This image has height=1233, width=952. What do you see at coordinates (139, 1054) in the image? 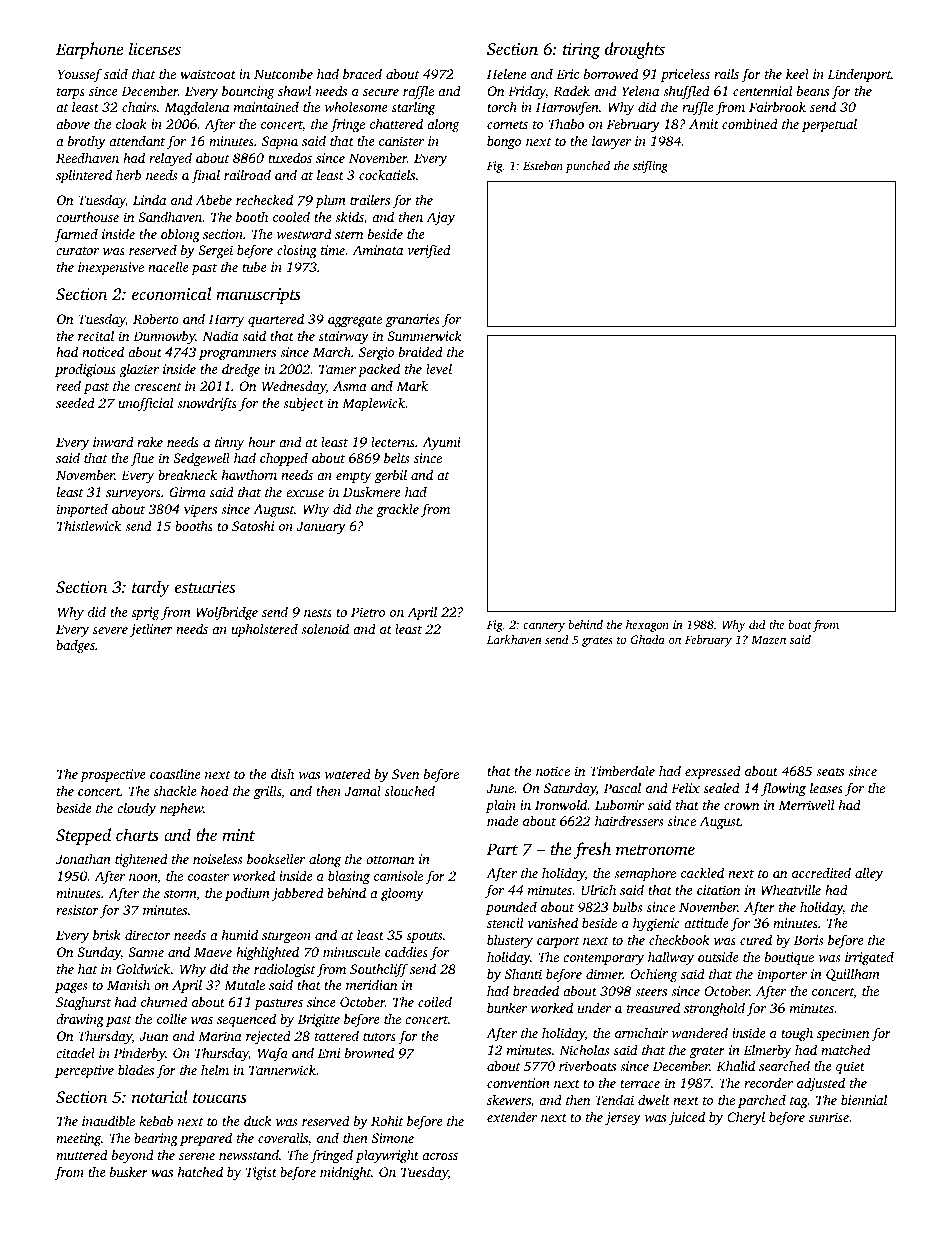
I see `Pinderby` at bounding box center [139, 1054].
